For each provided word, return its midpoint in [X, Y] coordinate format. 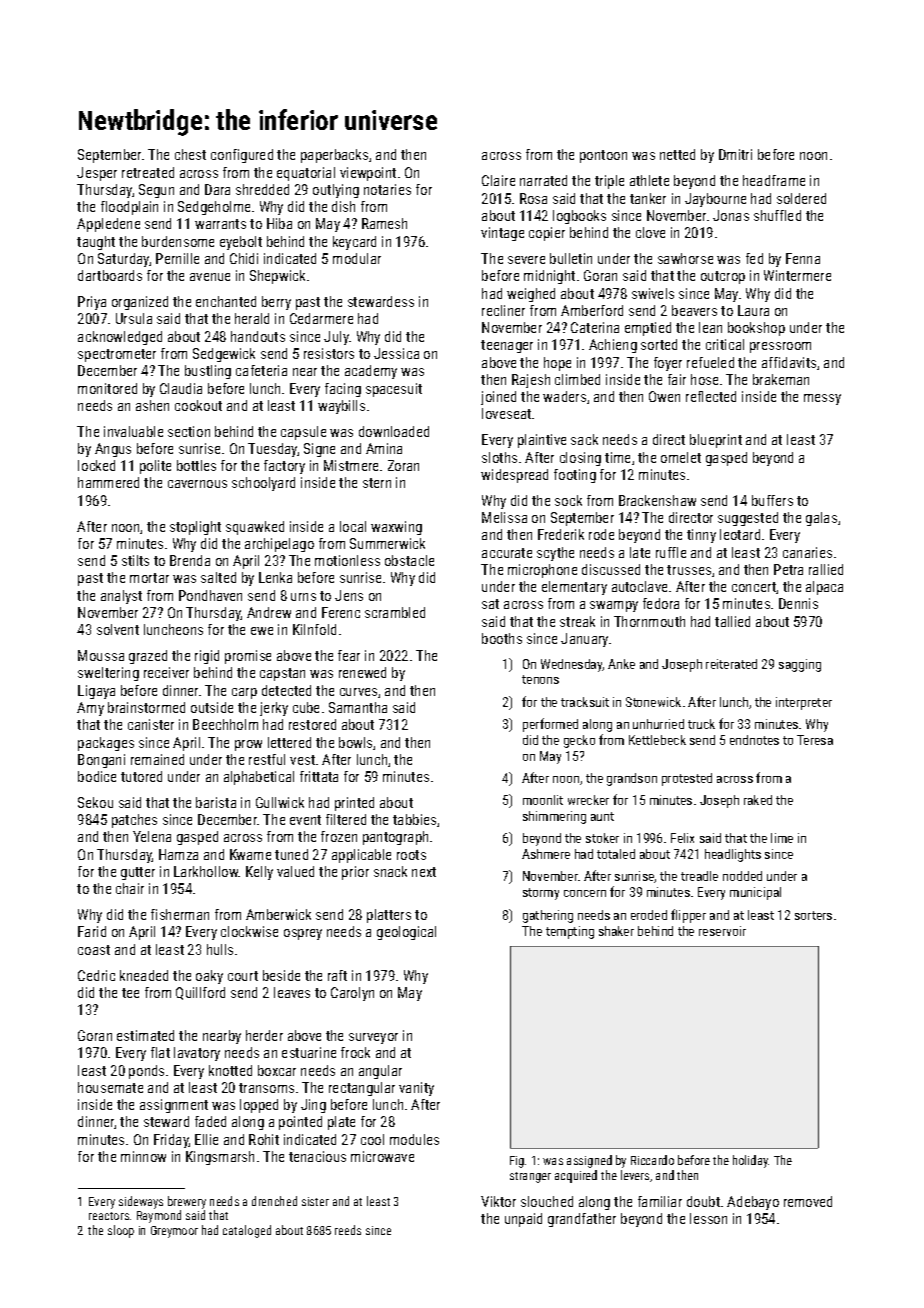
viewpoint [368, 174]
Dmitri [735, 154]
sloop [121, 1231]
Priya [92, 303]
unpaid [523, 1220]
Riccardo [652, 1160]
